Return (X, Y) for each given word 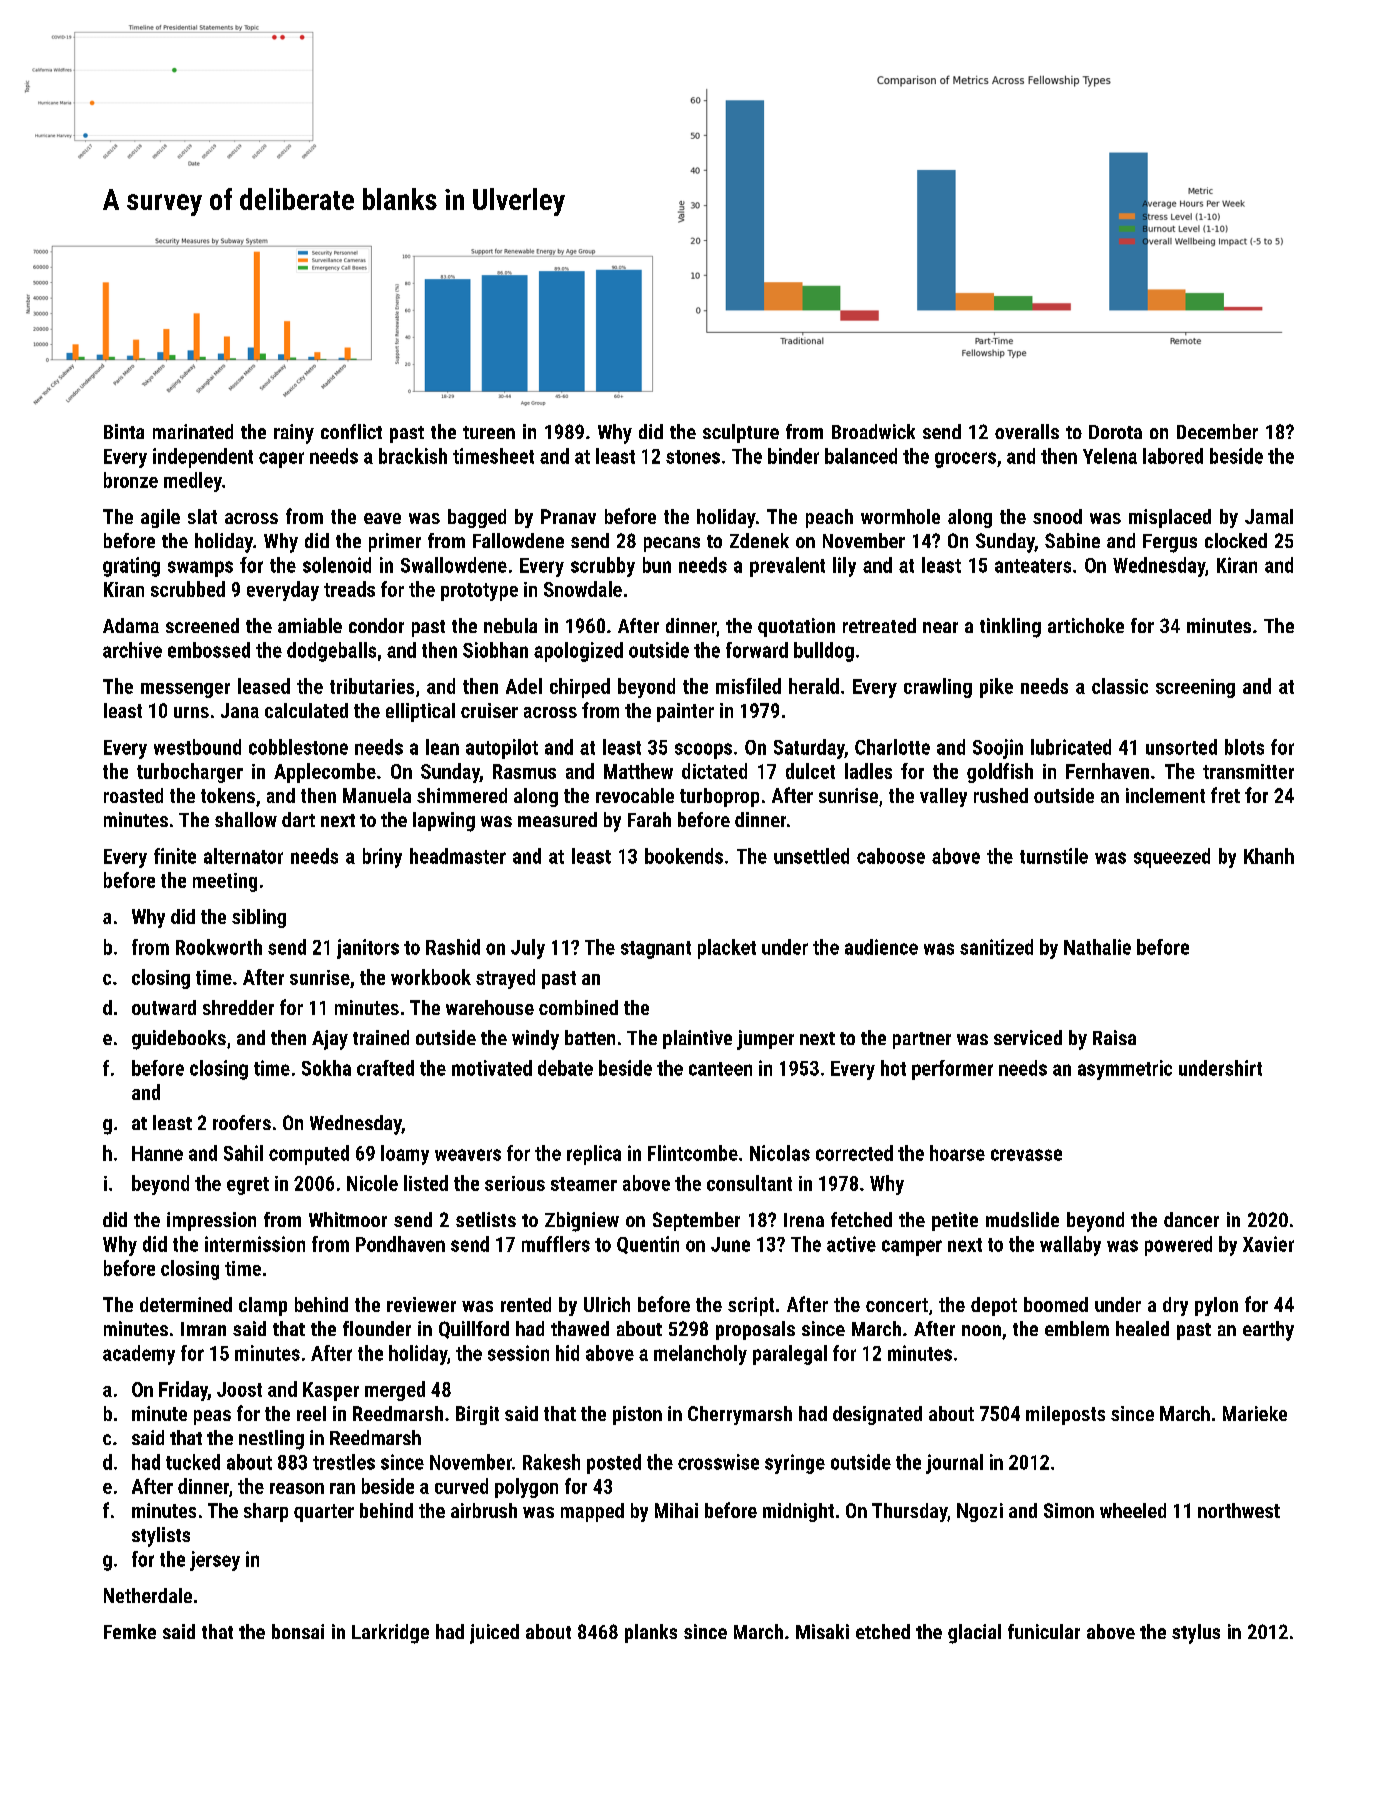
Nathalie (1097, 947)
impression (211, 1221)
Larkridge (390, 1634)
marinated (193, 431)
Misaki (822, 1631)
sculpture (741, 433)
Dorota (1115, 432)
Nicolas (780, 1153)
